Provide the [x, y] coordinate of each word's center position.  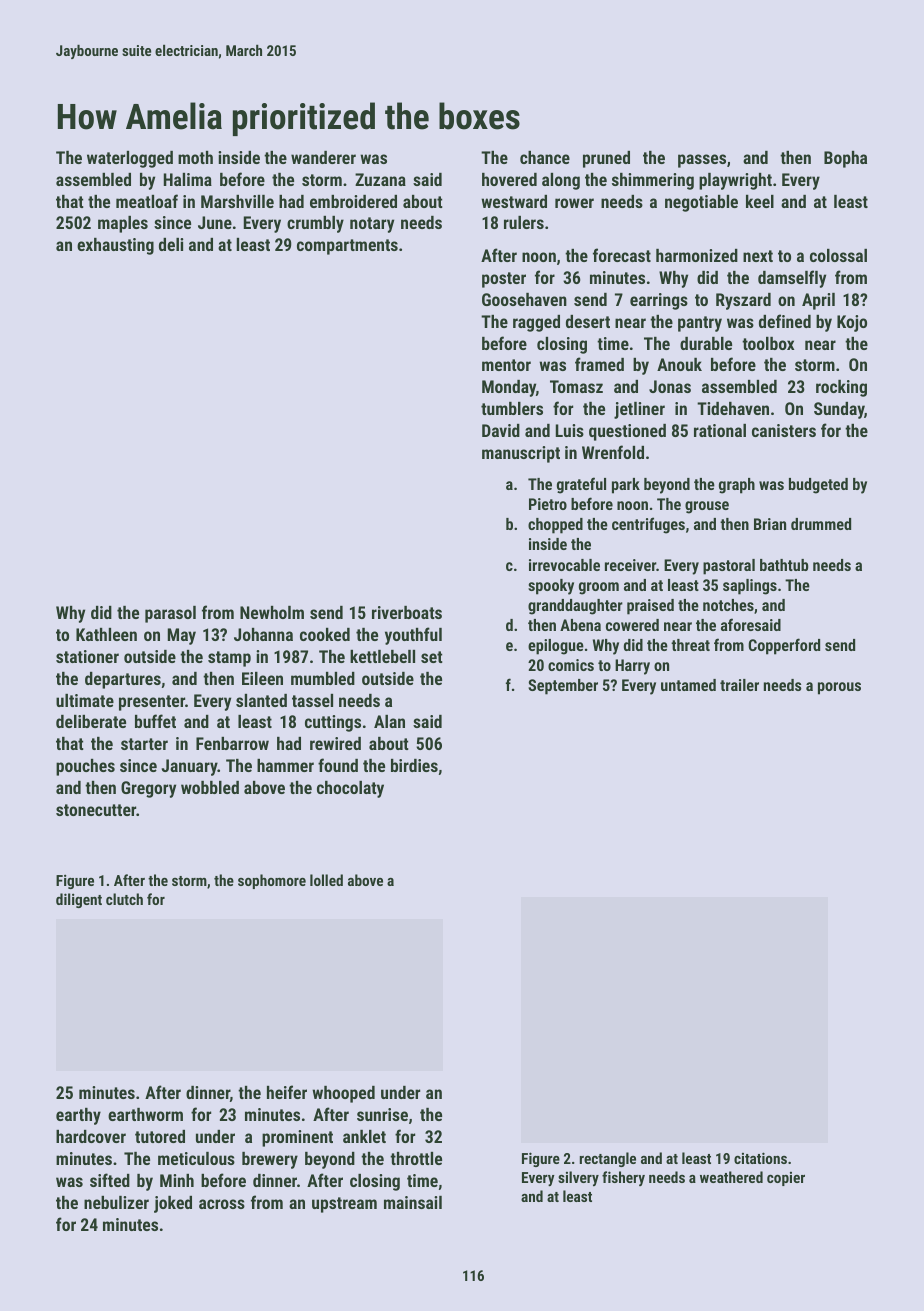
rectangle [608, 1159]
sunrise [382, 1114]
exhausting [115, 246]
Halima [188, 179]
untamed [688, 685]
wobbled [210, 787]
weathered [731, 1177]
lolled [326, 880]
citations [760, 1158]
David [501, 430]
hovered [509, 179]
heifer [287, 1092]
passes [702, 161]
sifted [110, 1180]
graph [737, 486]
